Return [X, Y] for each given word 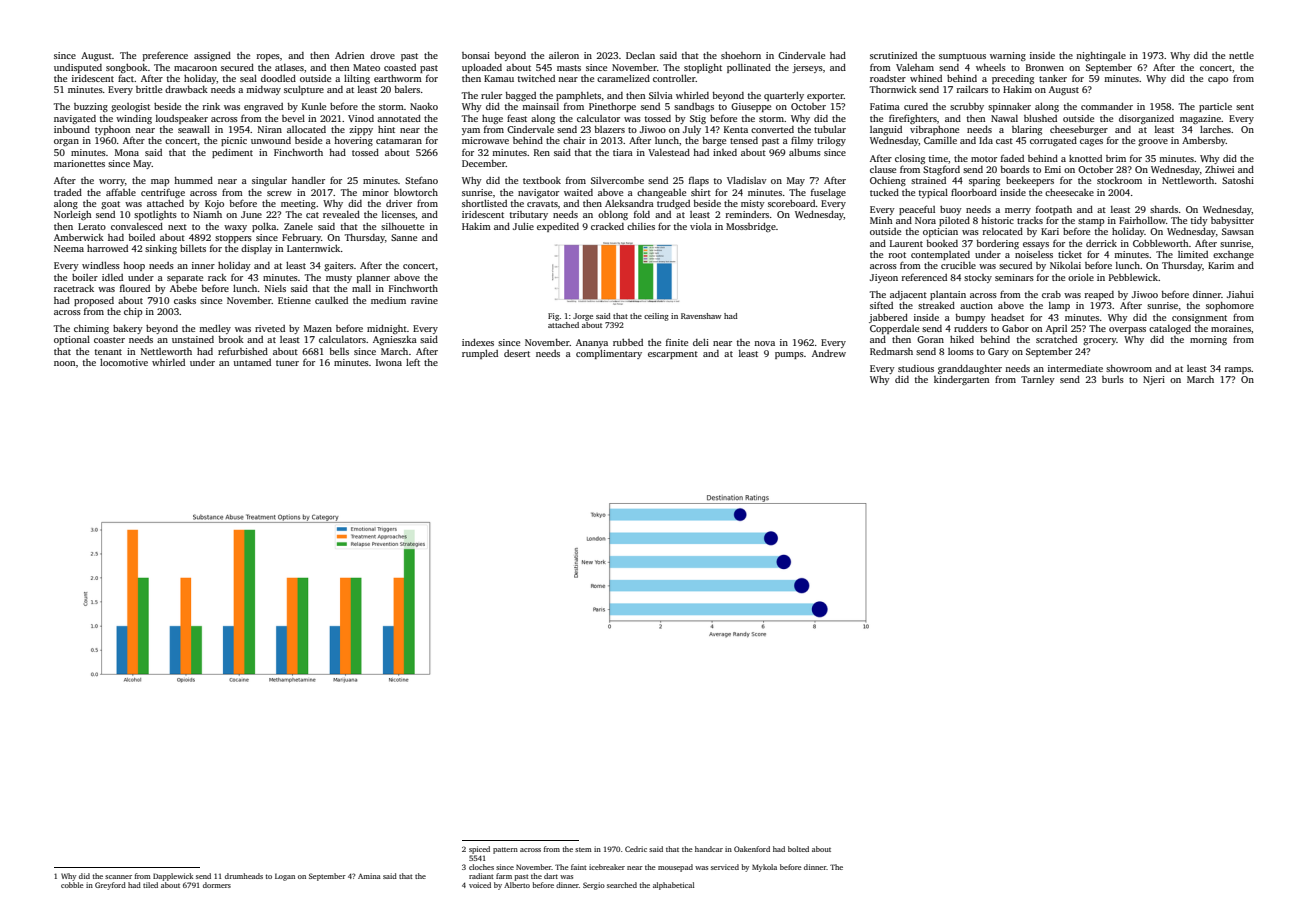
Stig [698, 119]
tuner [287, 363]
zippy [361, 130]
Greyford [110, 886]
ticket [1070, 254]
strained [928, 180]
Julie [523, 226]
